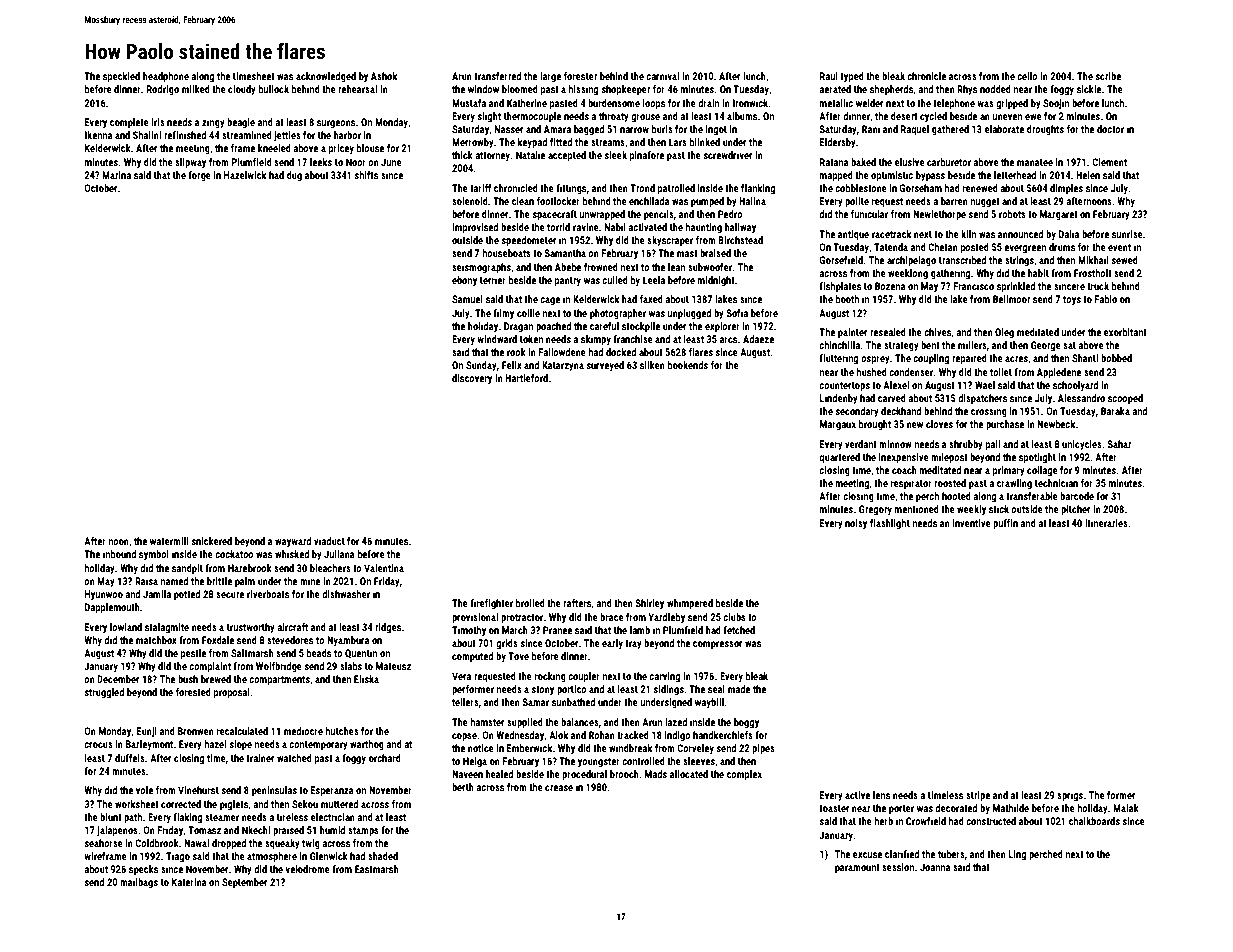 The width and height of the image is (1233, 952). Describe the element at coordinates (329, 541) in the image. I see `viaduct` at that location.
